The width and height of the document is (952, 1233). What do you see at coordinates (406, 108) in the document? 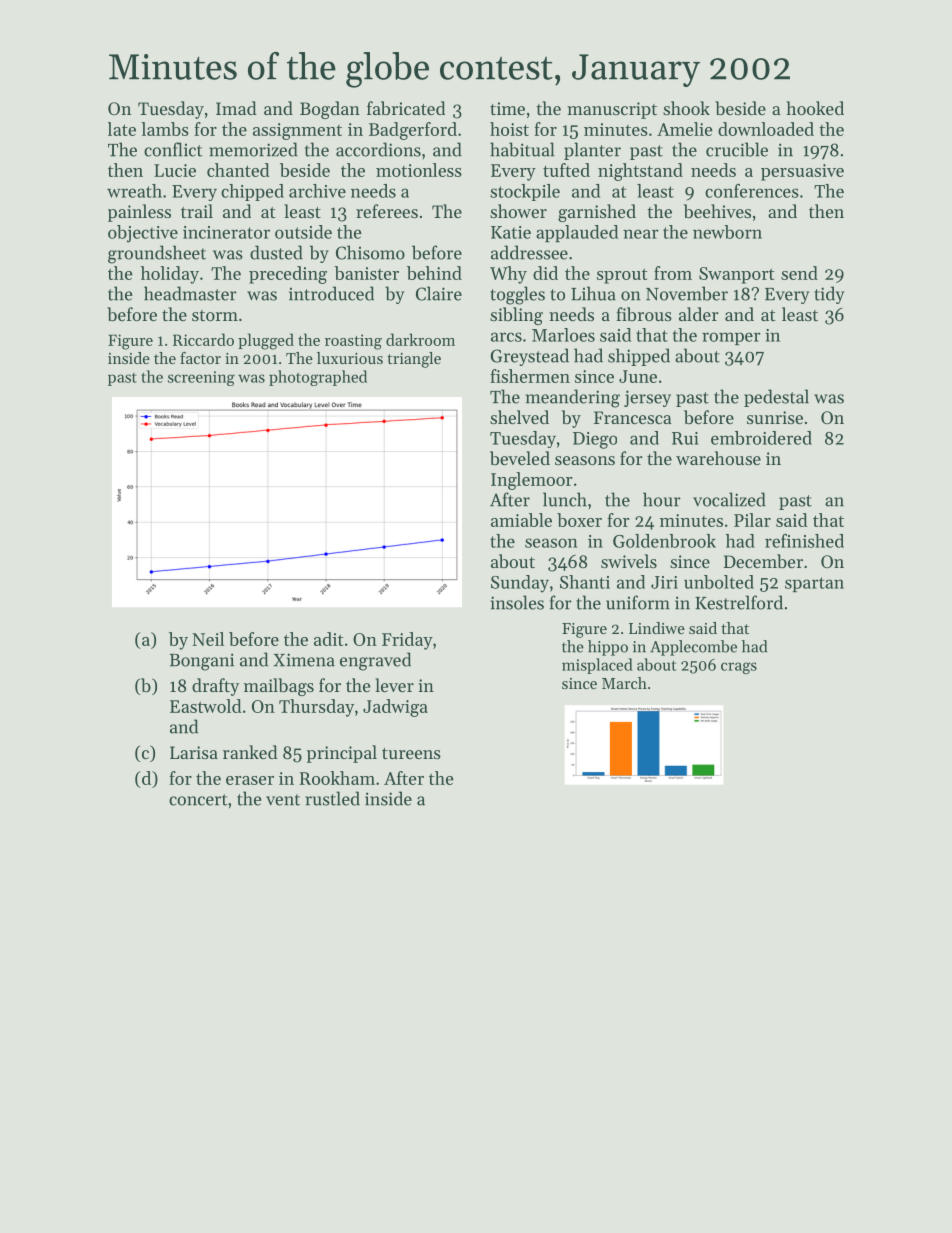
I see `fabricated` at bounding box center [406, 108].
